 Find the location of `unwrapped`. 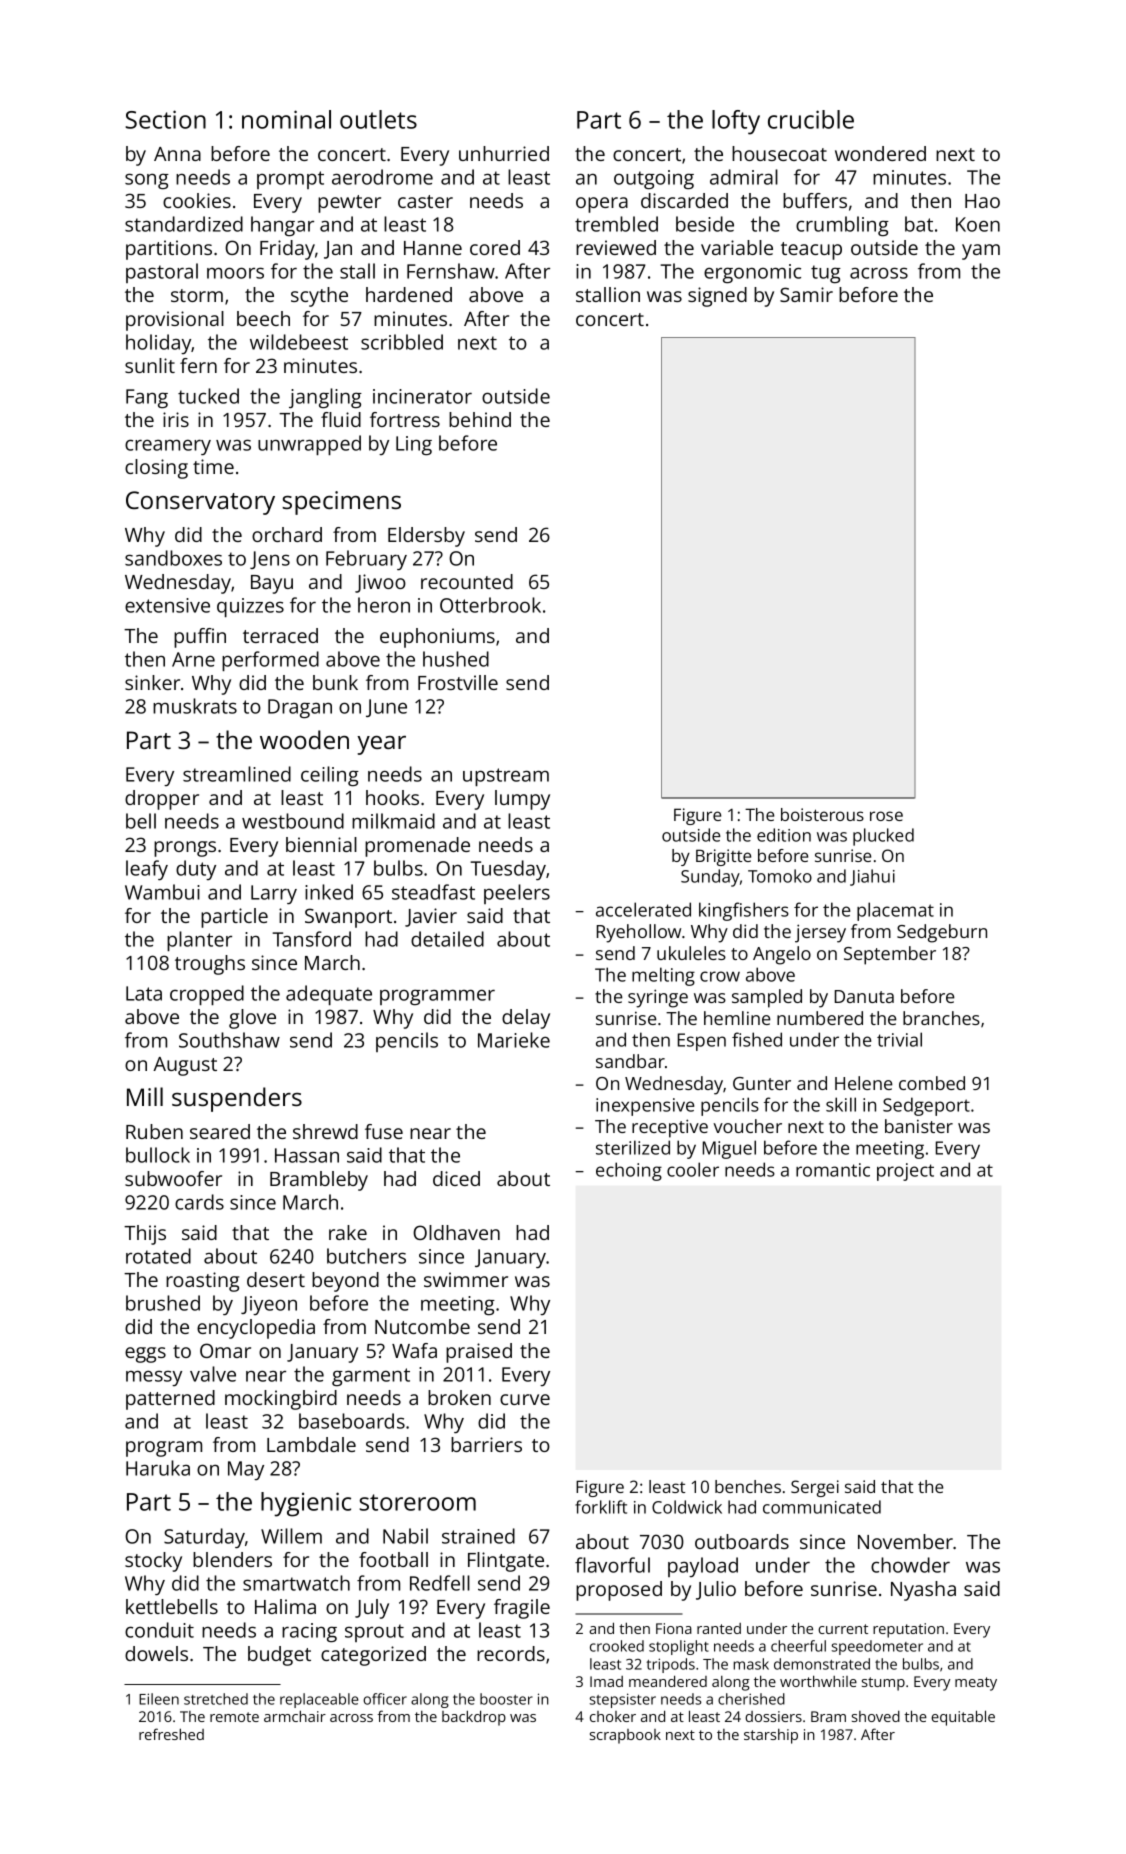

unwrapped is located at coordinates (309, 445).
